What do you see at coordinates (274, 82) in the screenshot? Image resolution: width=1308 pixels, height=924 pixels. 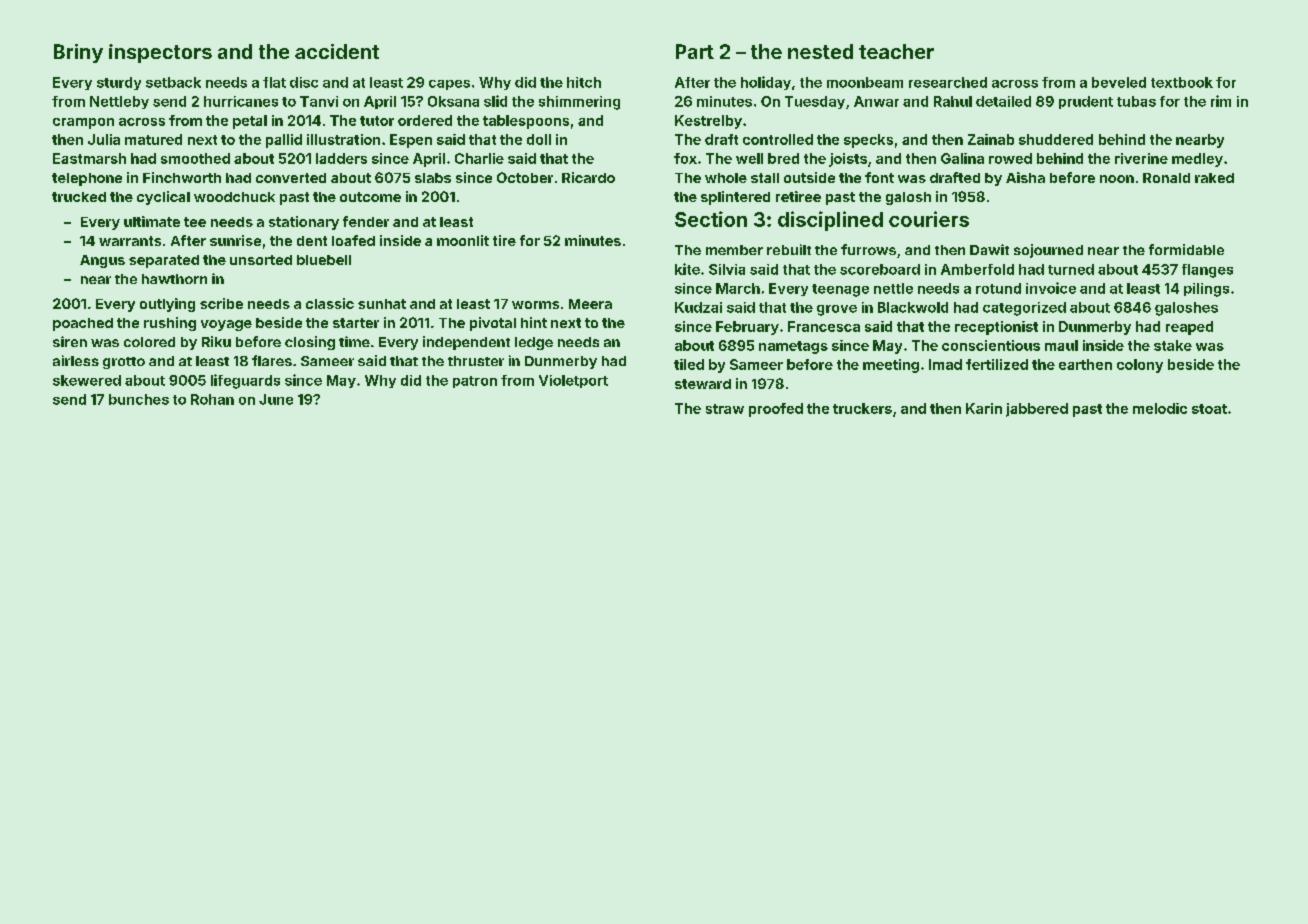 I see `flat` at bounding box center [274, 82].
